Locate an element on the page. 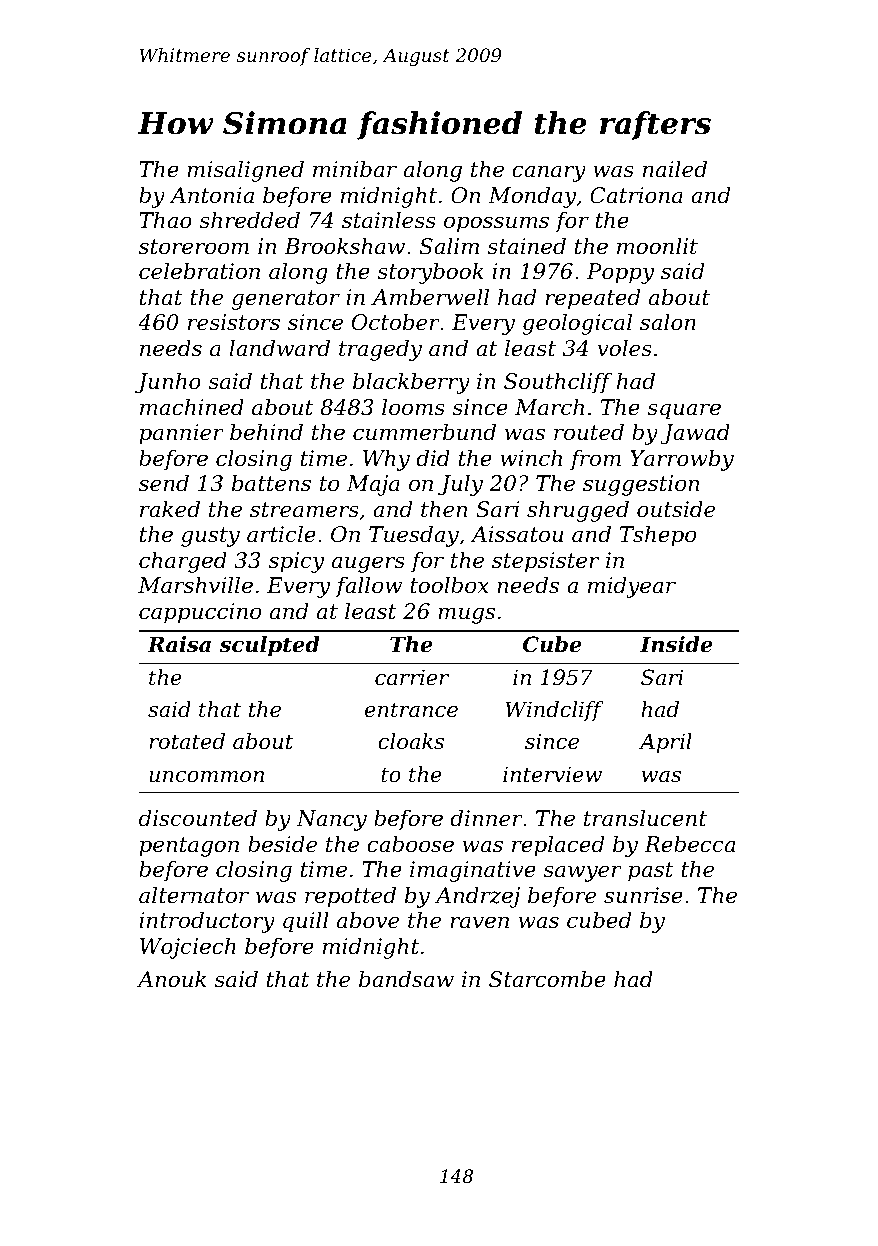  Tshepo is located at coordinates (658, 536).
